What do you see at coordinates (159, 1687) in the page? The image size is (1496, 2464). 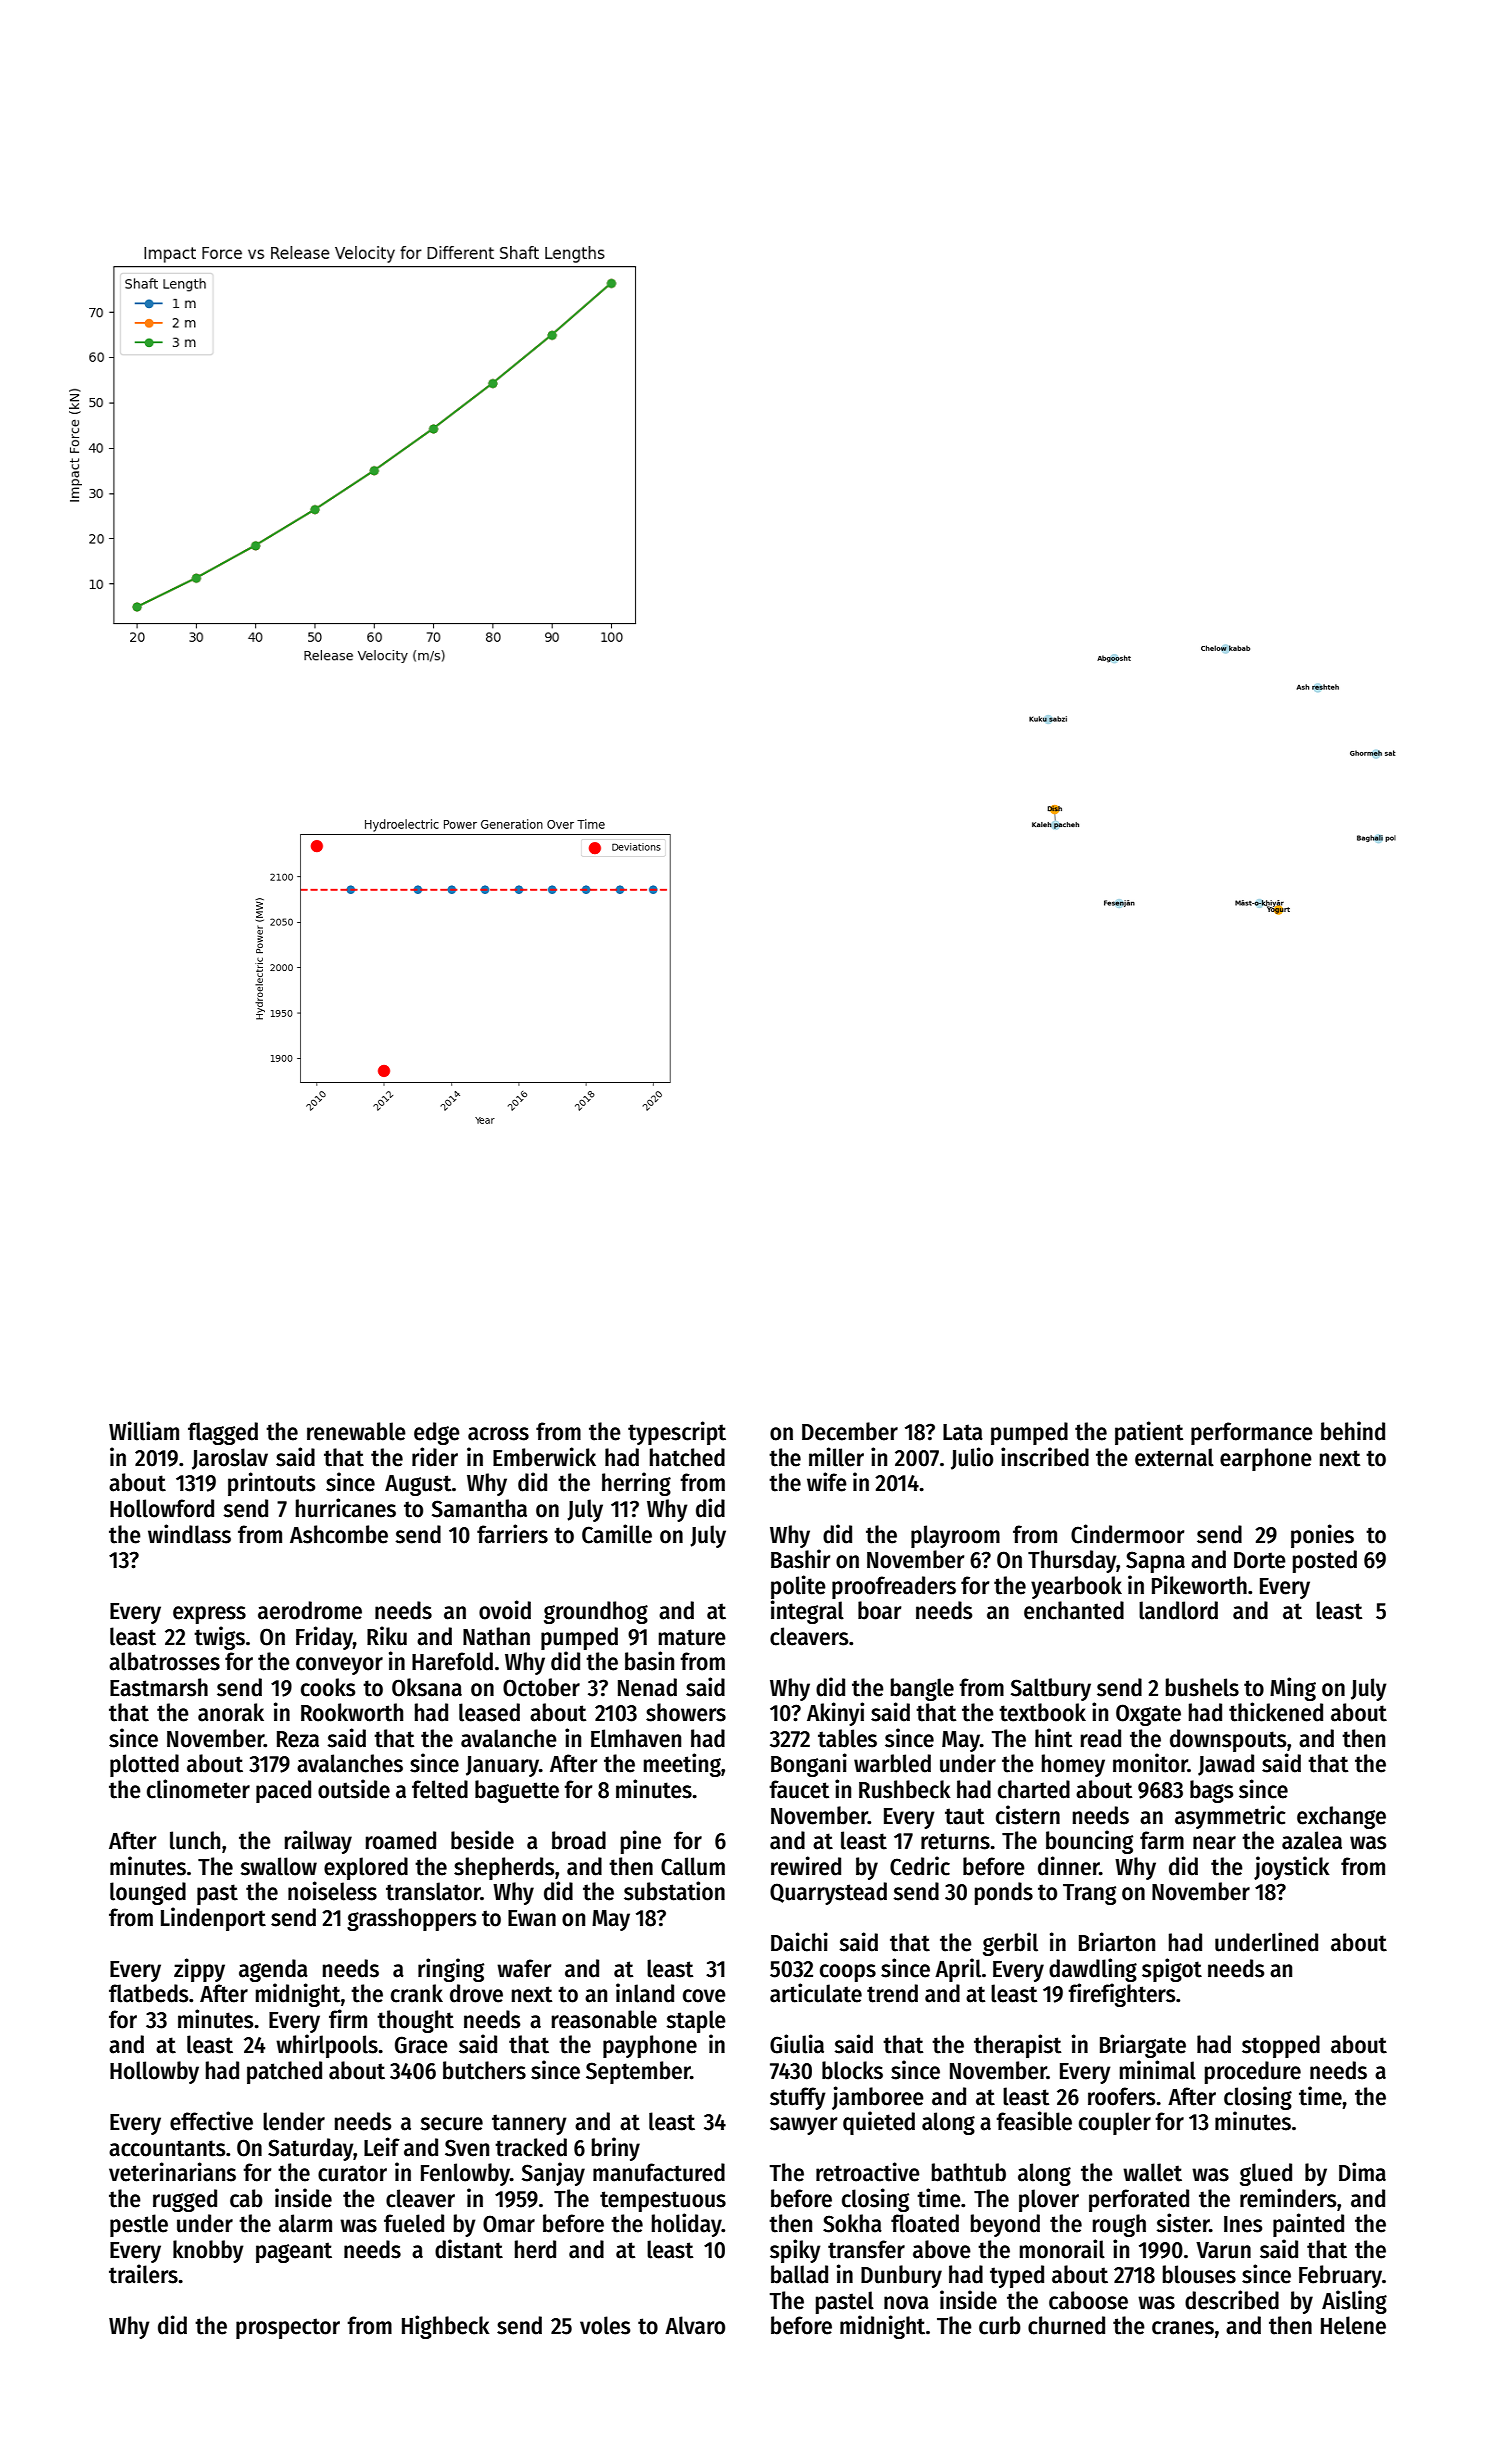 I see `Eastmarsh` at bounding box center [159, 1687].
